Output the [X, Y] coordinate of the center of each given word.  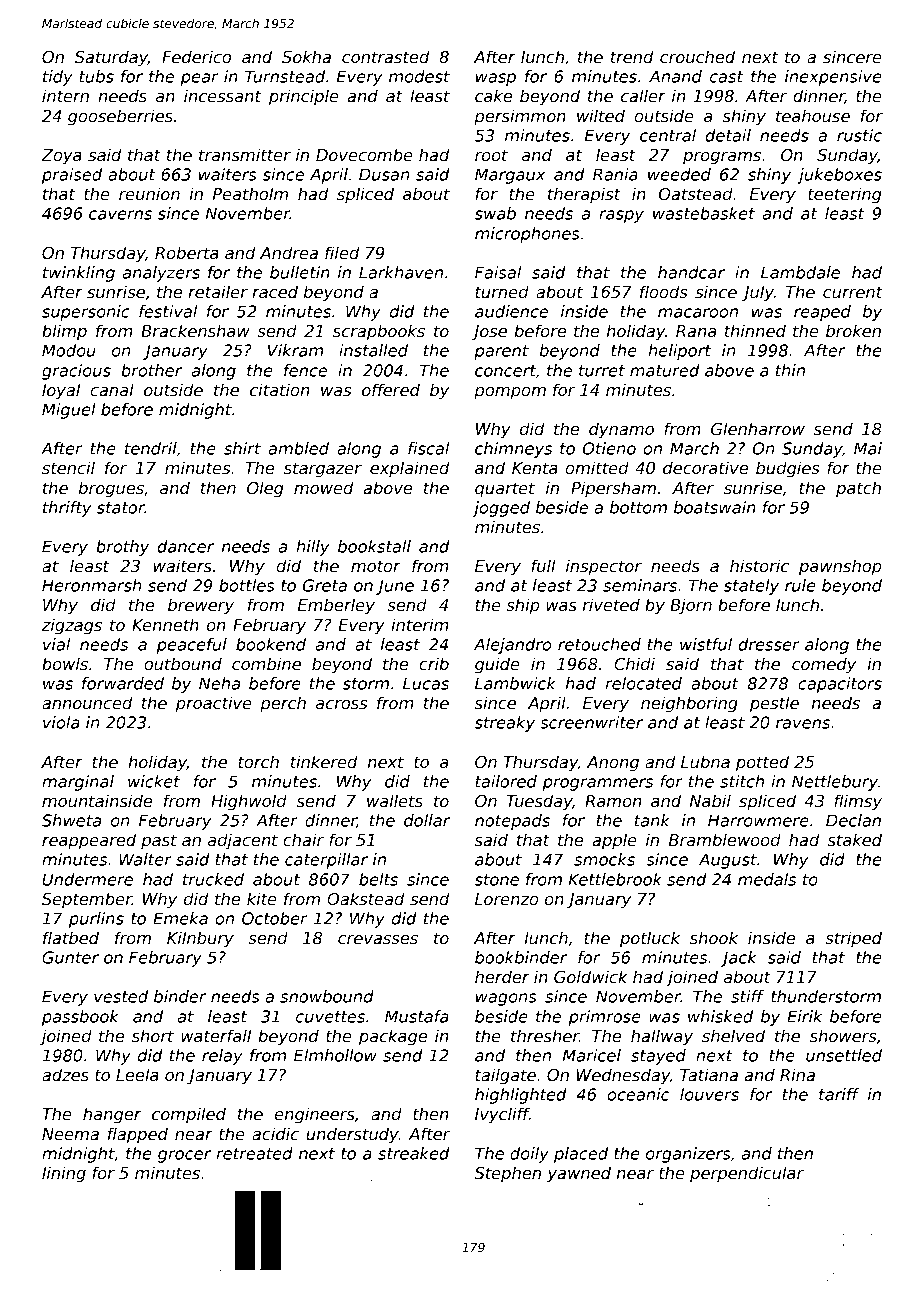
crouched [697, 57]
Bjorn [691, 606]
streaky [505, 724]
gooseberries [120, 117]
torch [258, 761]
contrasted [385, 57]
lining [64, 1174]
